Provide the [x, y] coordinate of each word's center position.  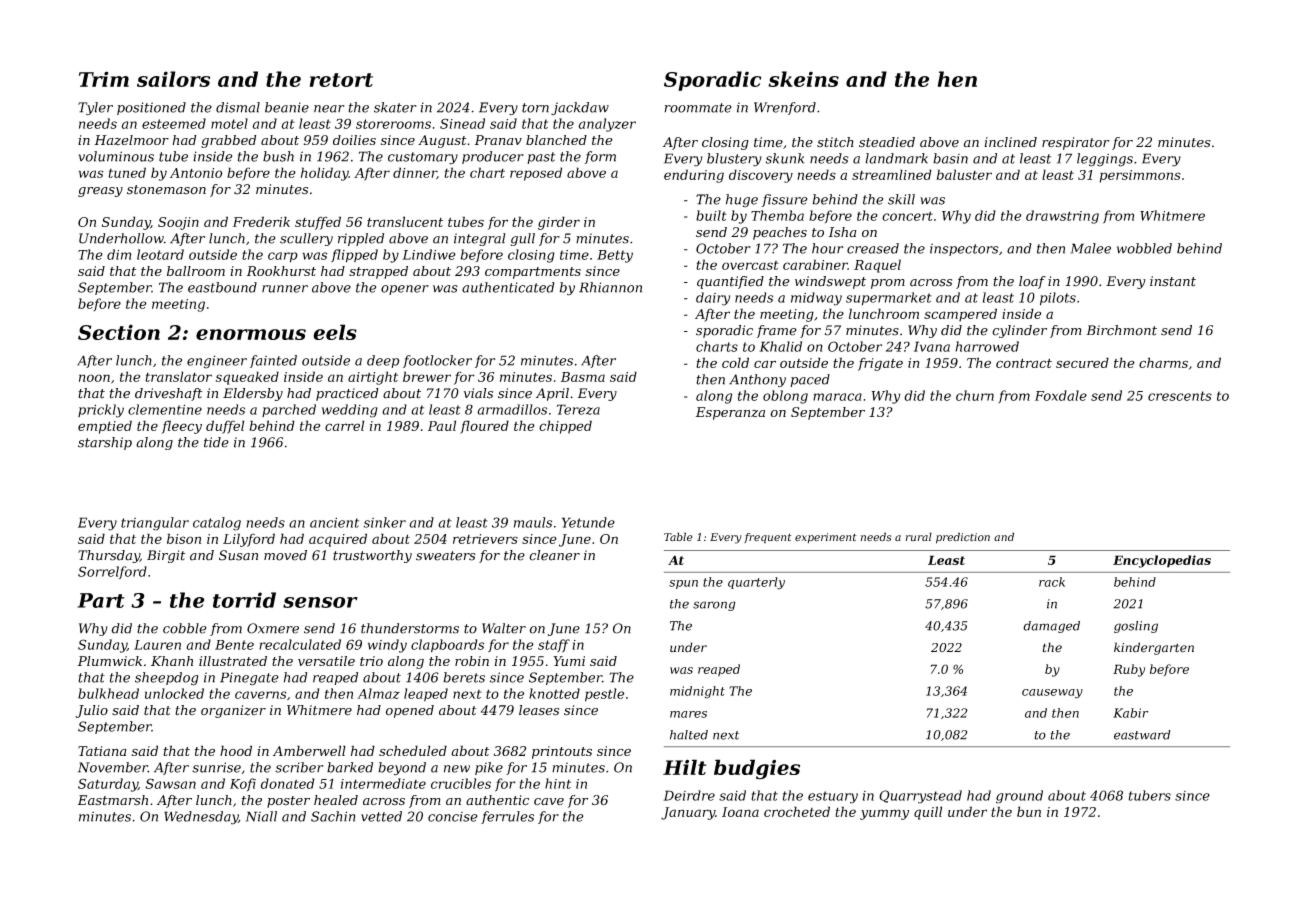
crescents [1180, 396]
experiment [826, 538]
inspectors [964, 249]
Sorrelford [112, 572]
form [600, 157]
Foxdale [1061, 395]
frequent [768, 538]
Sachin [333, 816]
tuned [127, 172]
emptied [105, 427]
